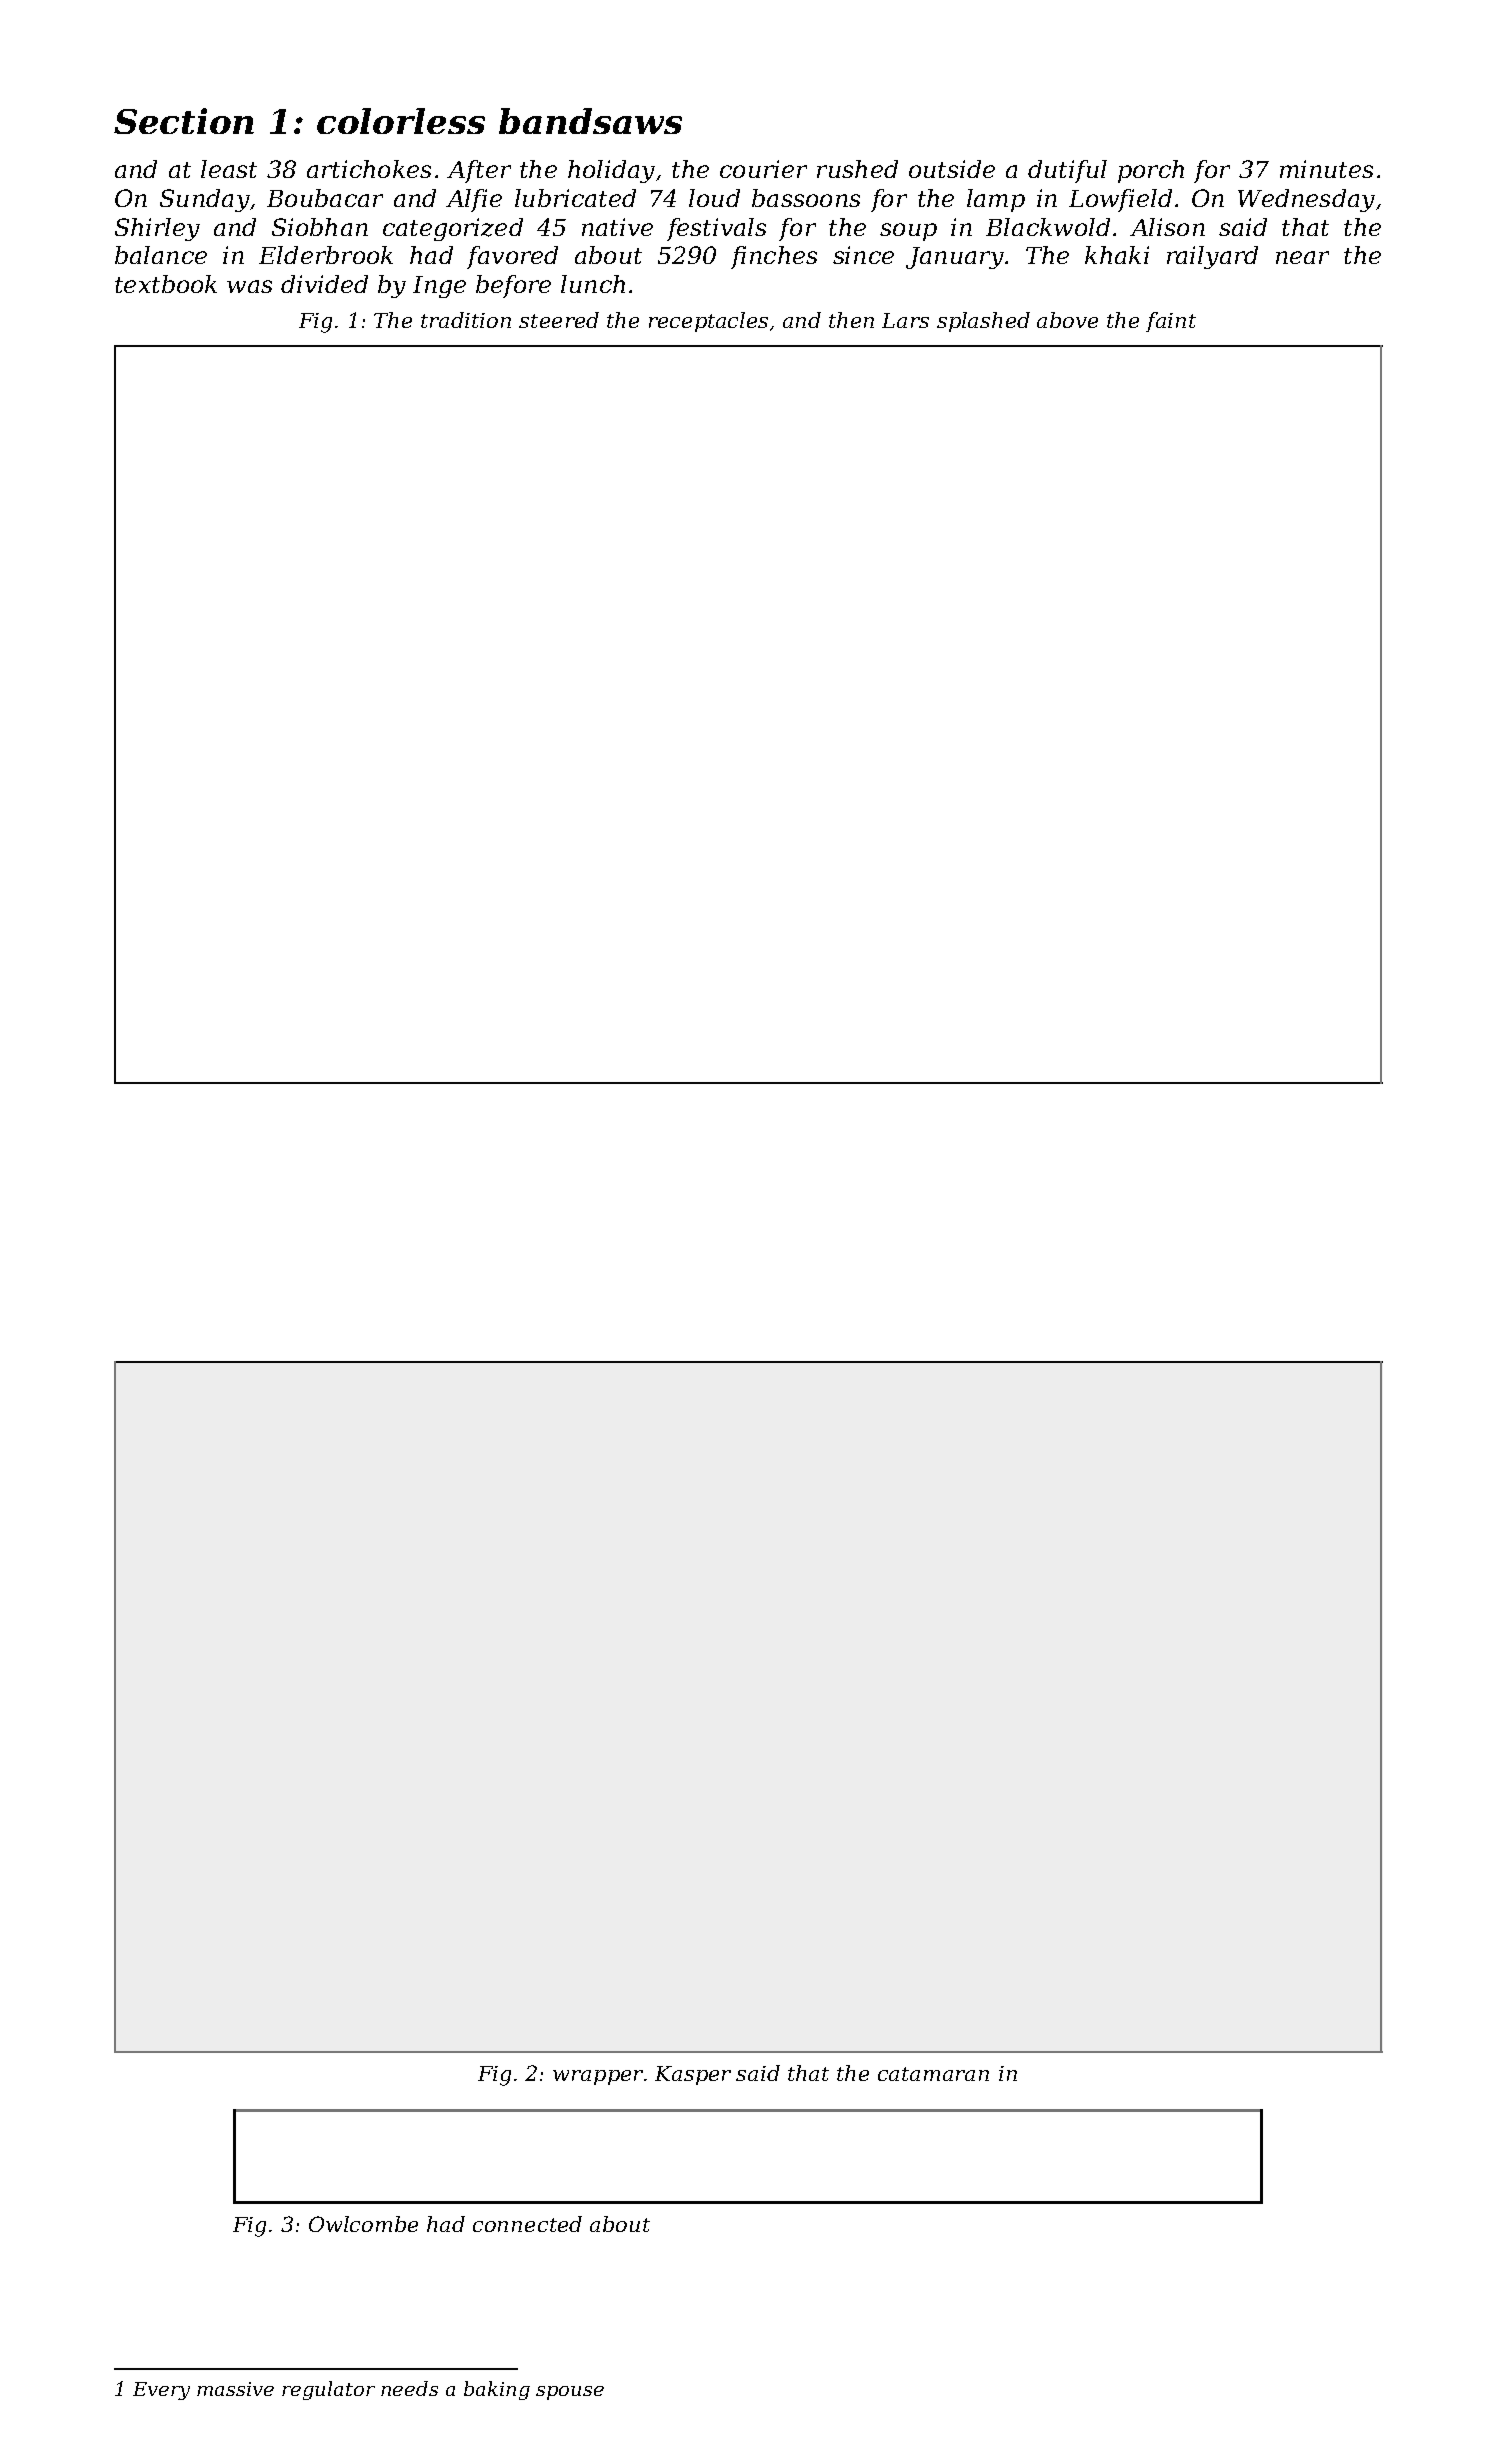 This screenshot has width=1496, height=2464. What do you see at coordinates (1171, 322) in the screenshot?
I see `faint` at bounding box center [1171, 322].
